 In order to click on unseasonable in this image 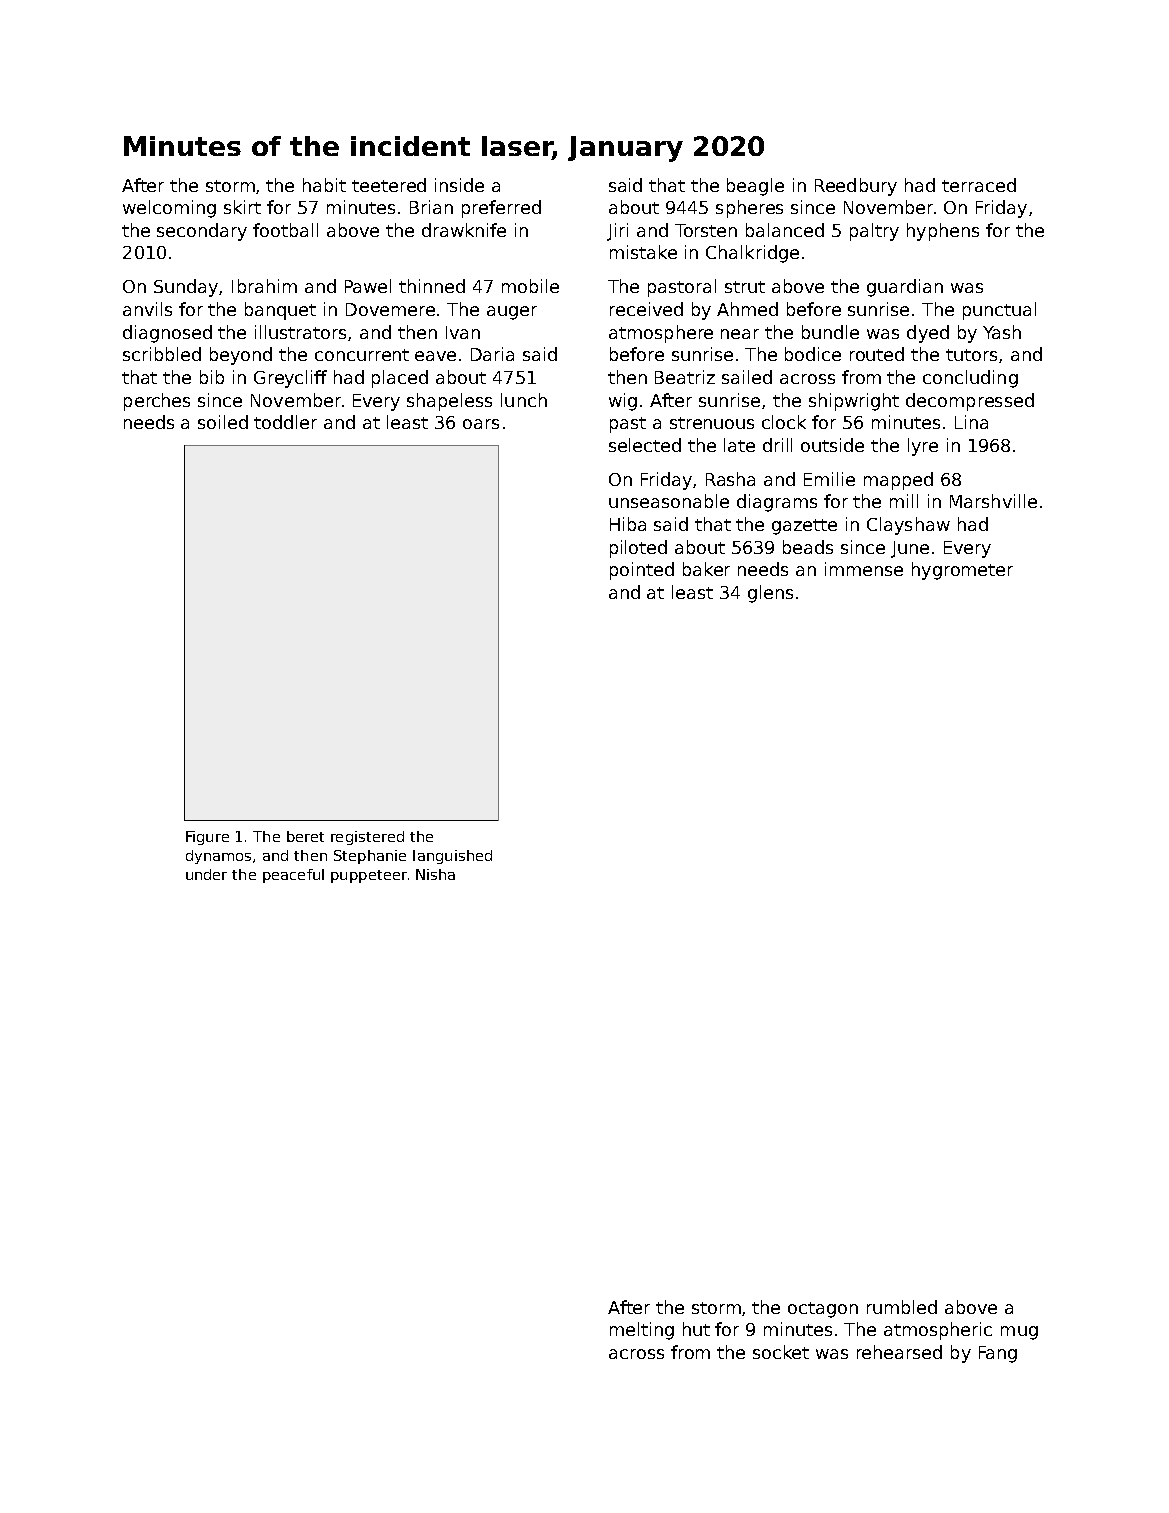, I will do `click(669, 501)`.
